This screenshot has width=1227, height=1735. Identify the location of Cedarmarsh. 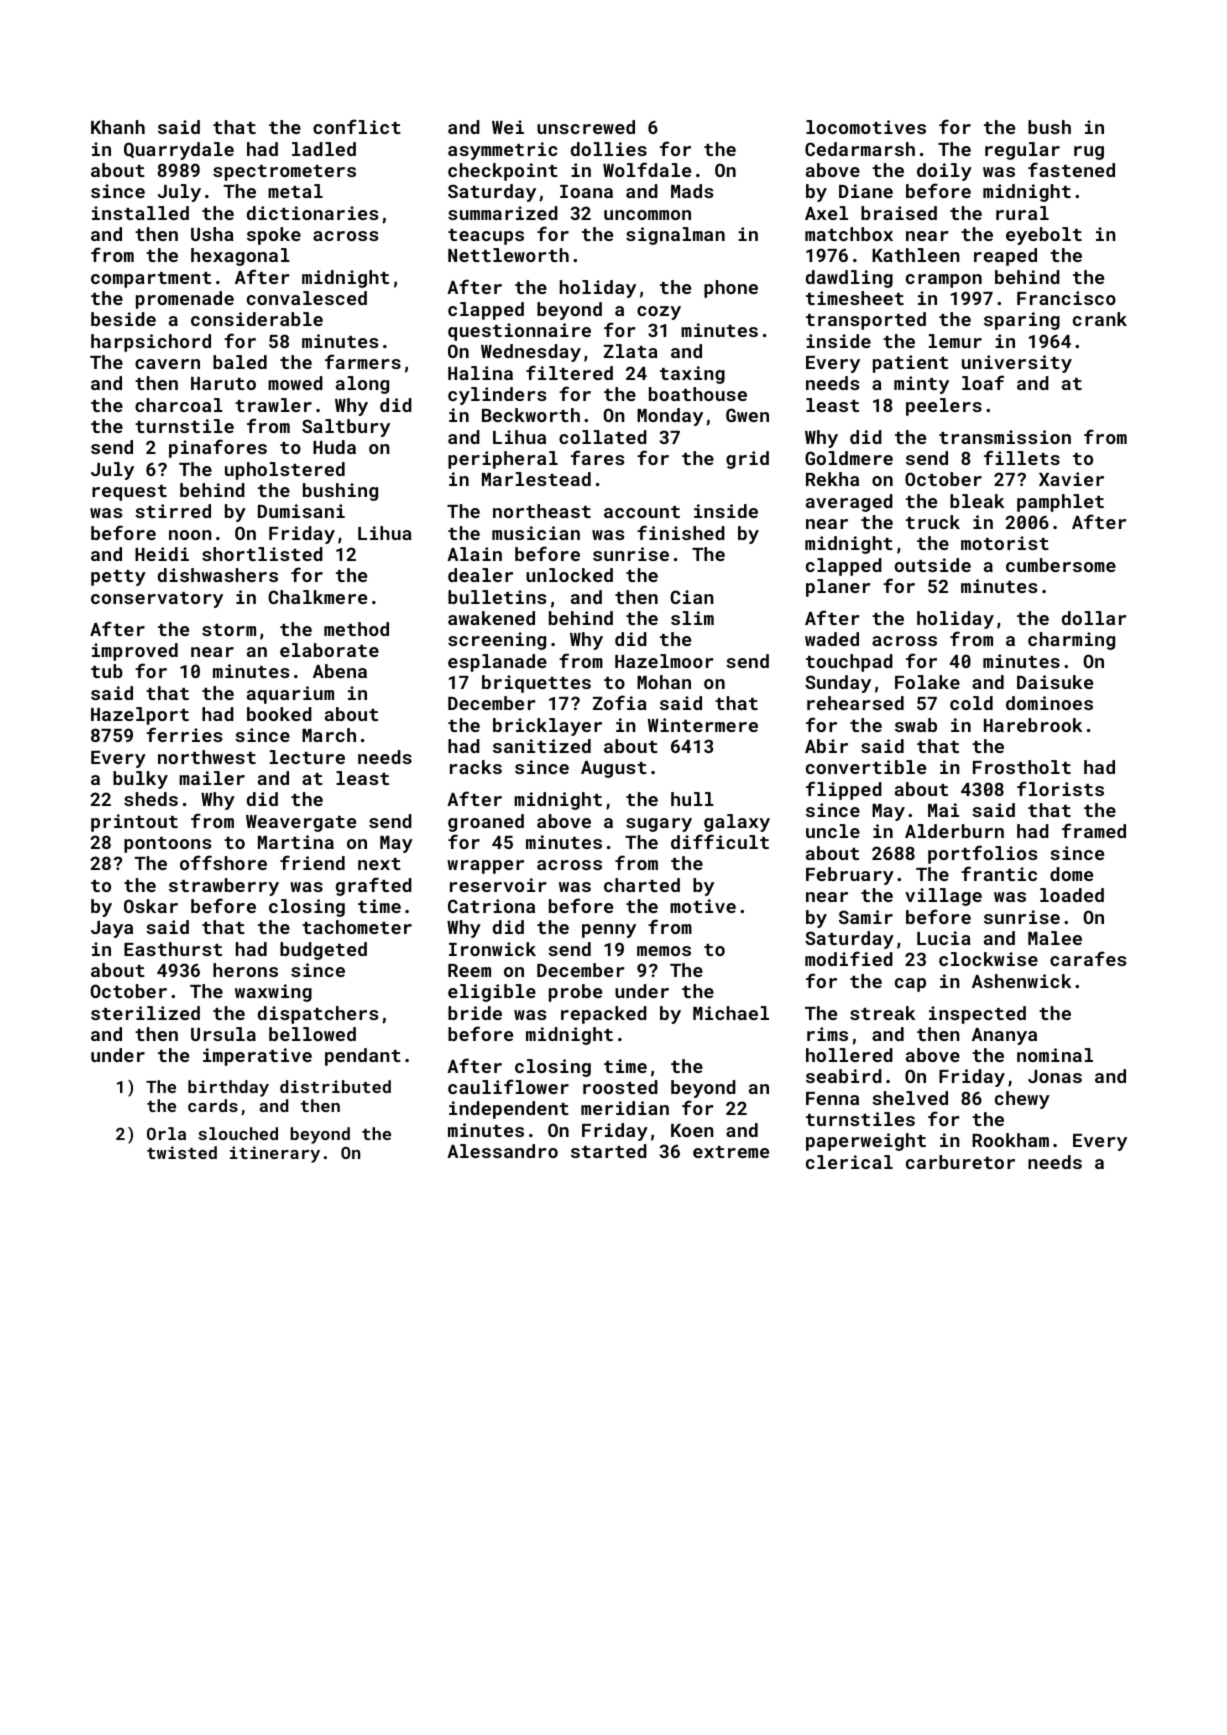
(860, 149).
